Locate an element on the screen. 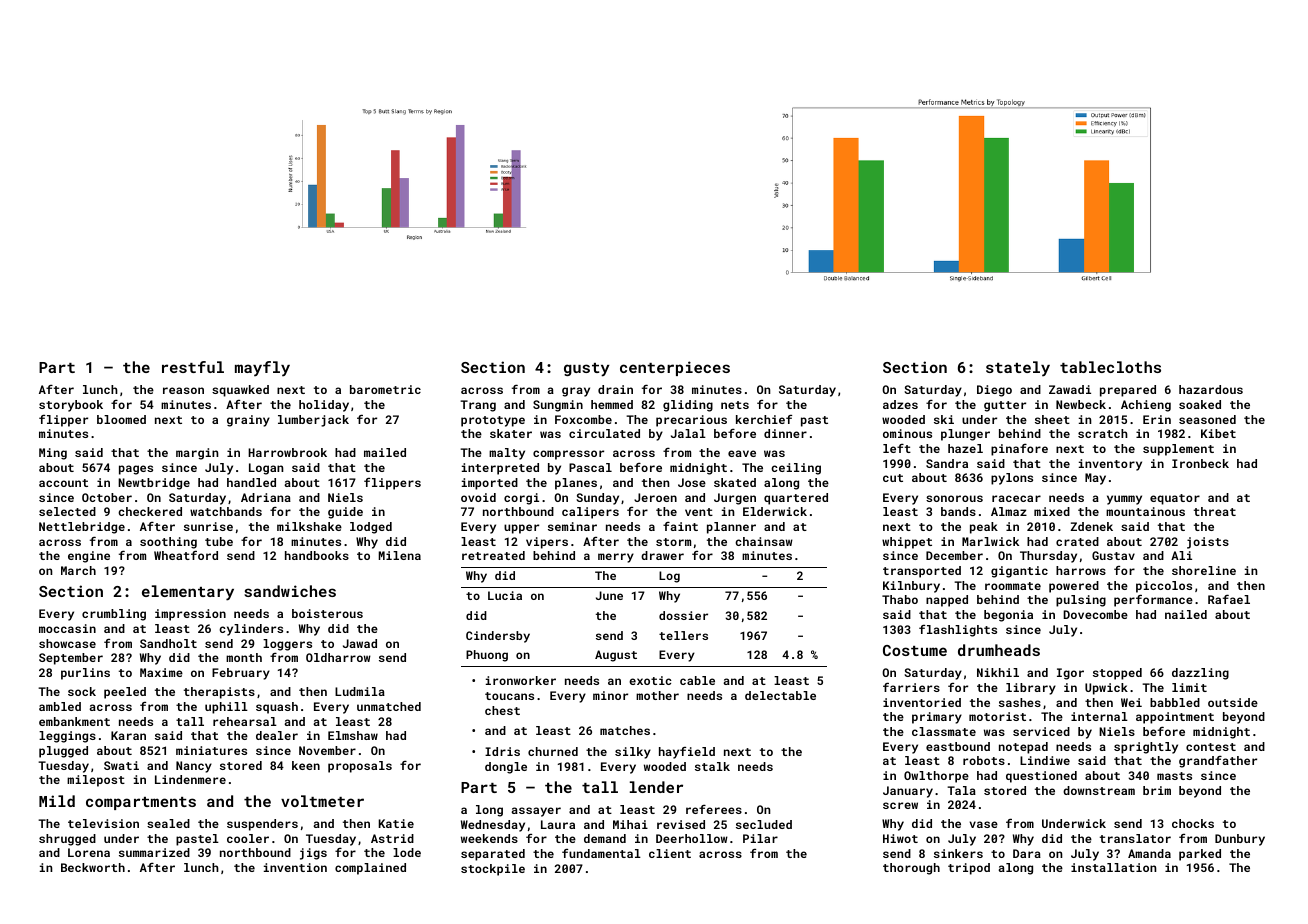  threat is located at coordinates (1215, 511).
